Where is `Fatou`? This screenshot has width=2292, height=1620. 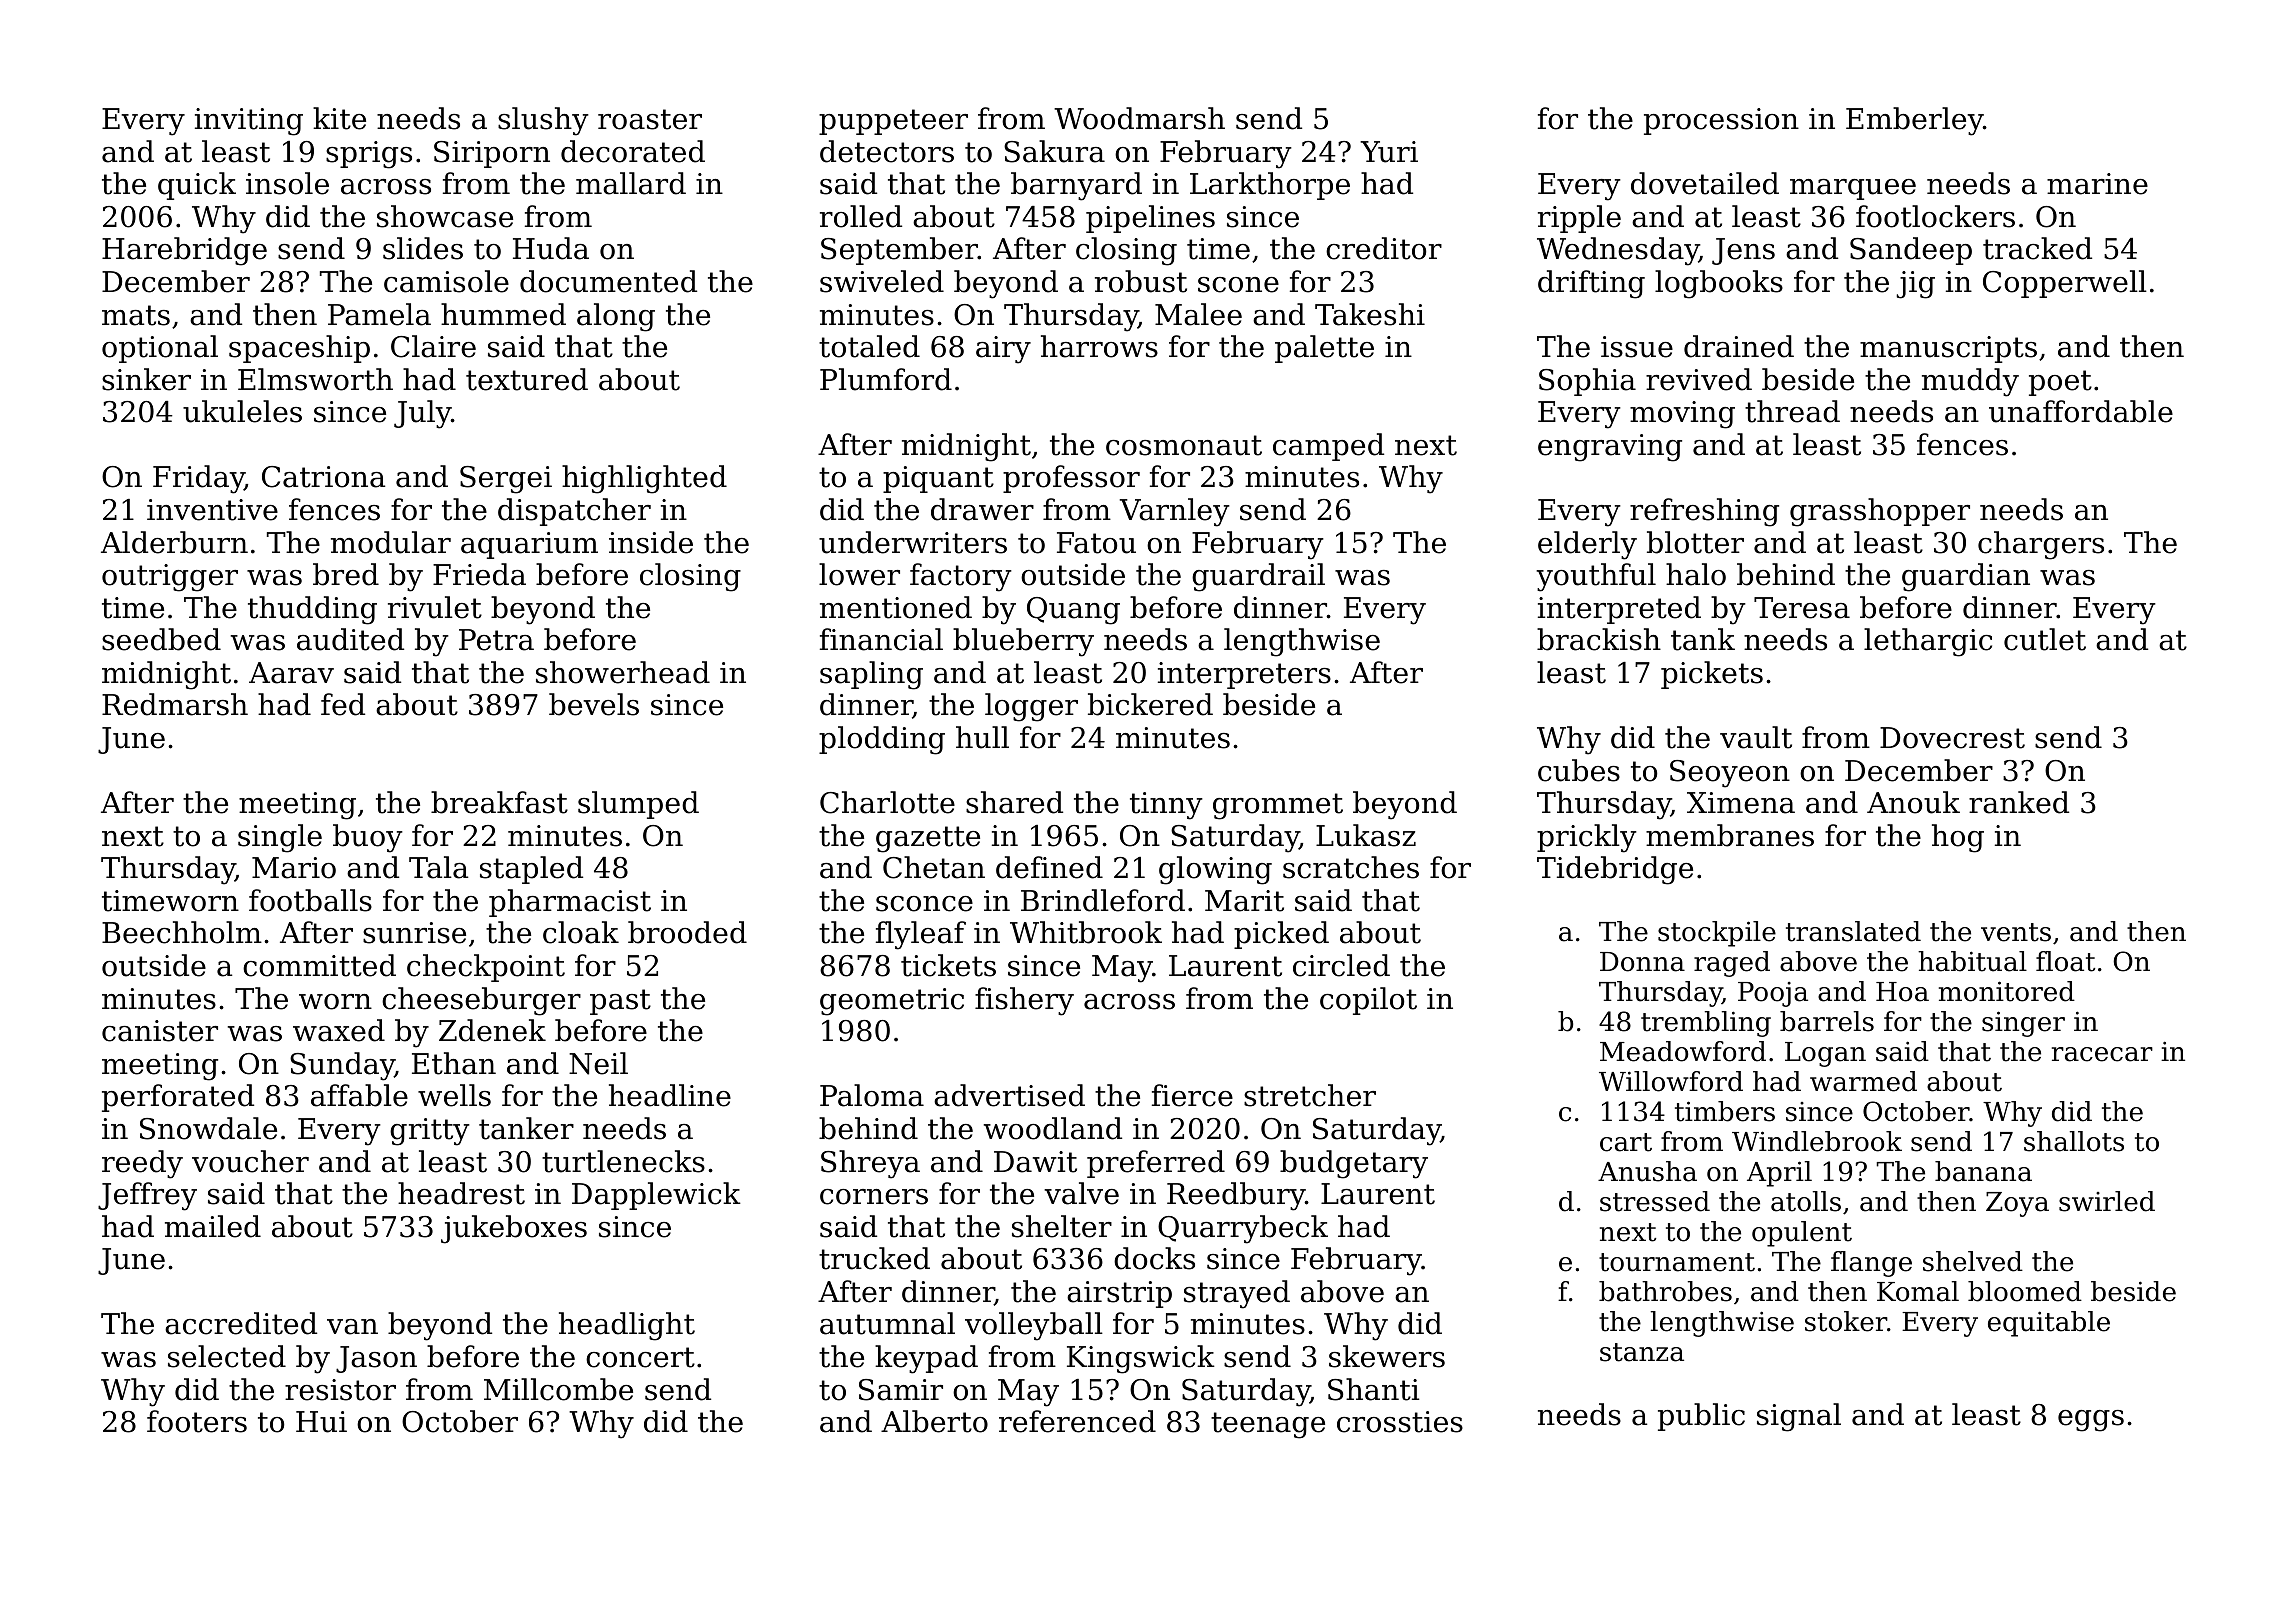
Fatou is located at coordinates (1096, 543).
